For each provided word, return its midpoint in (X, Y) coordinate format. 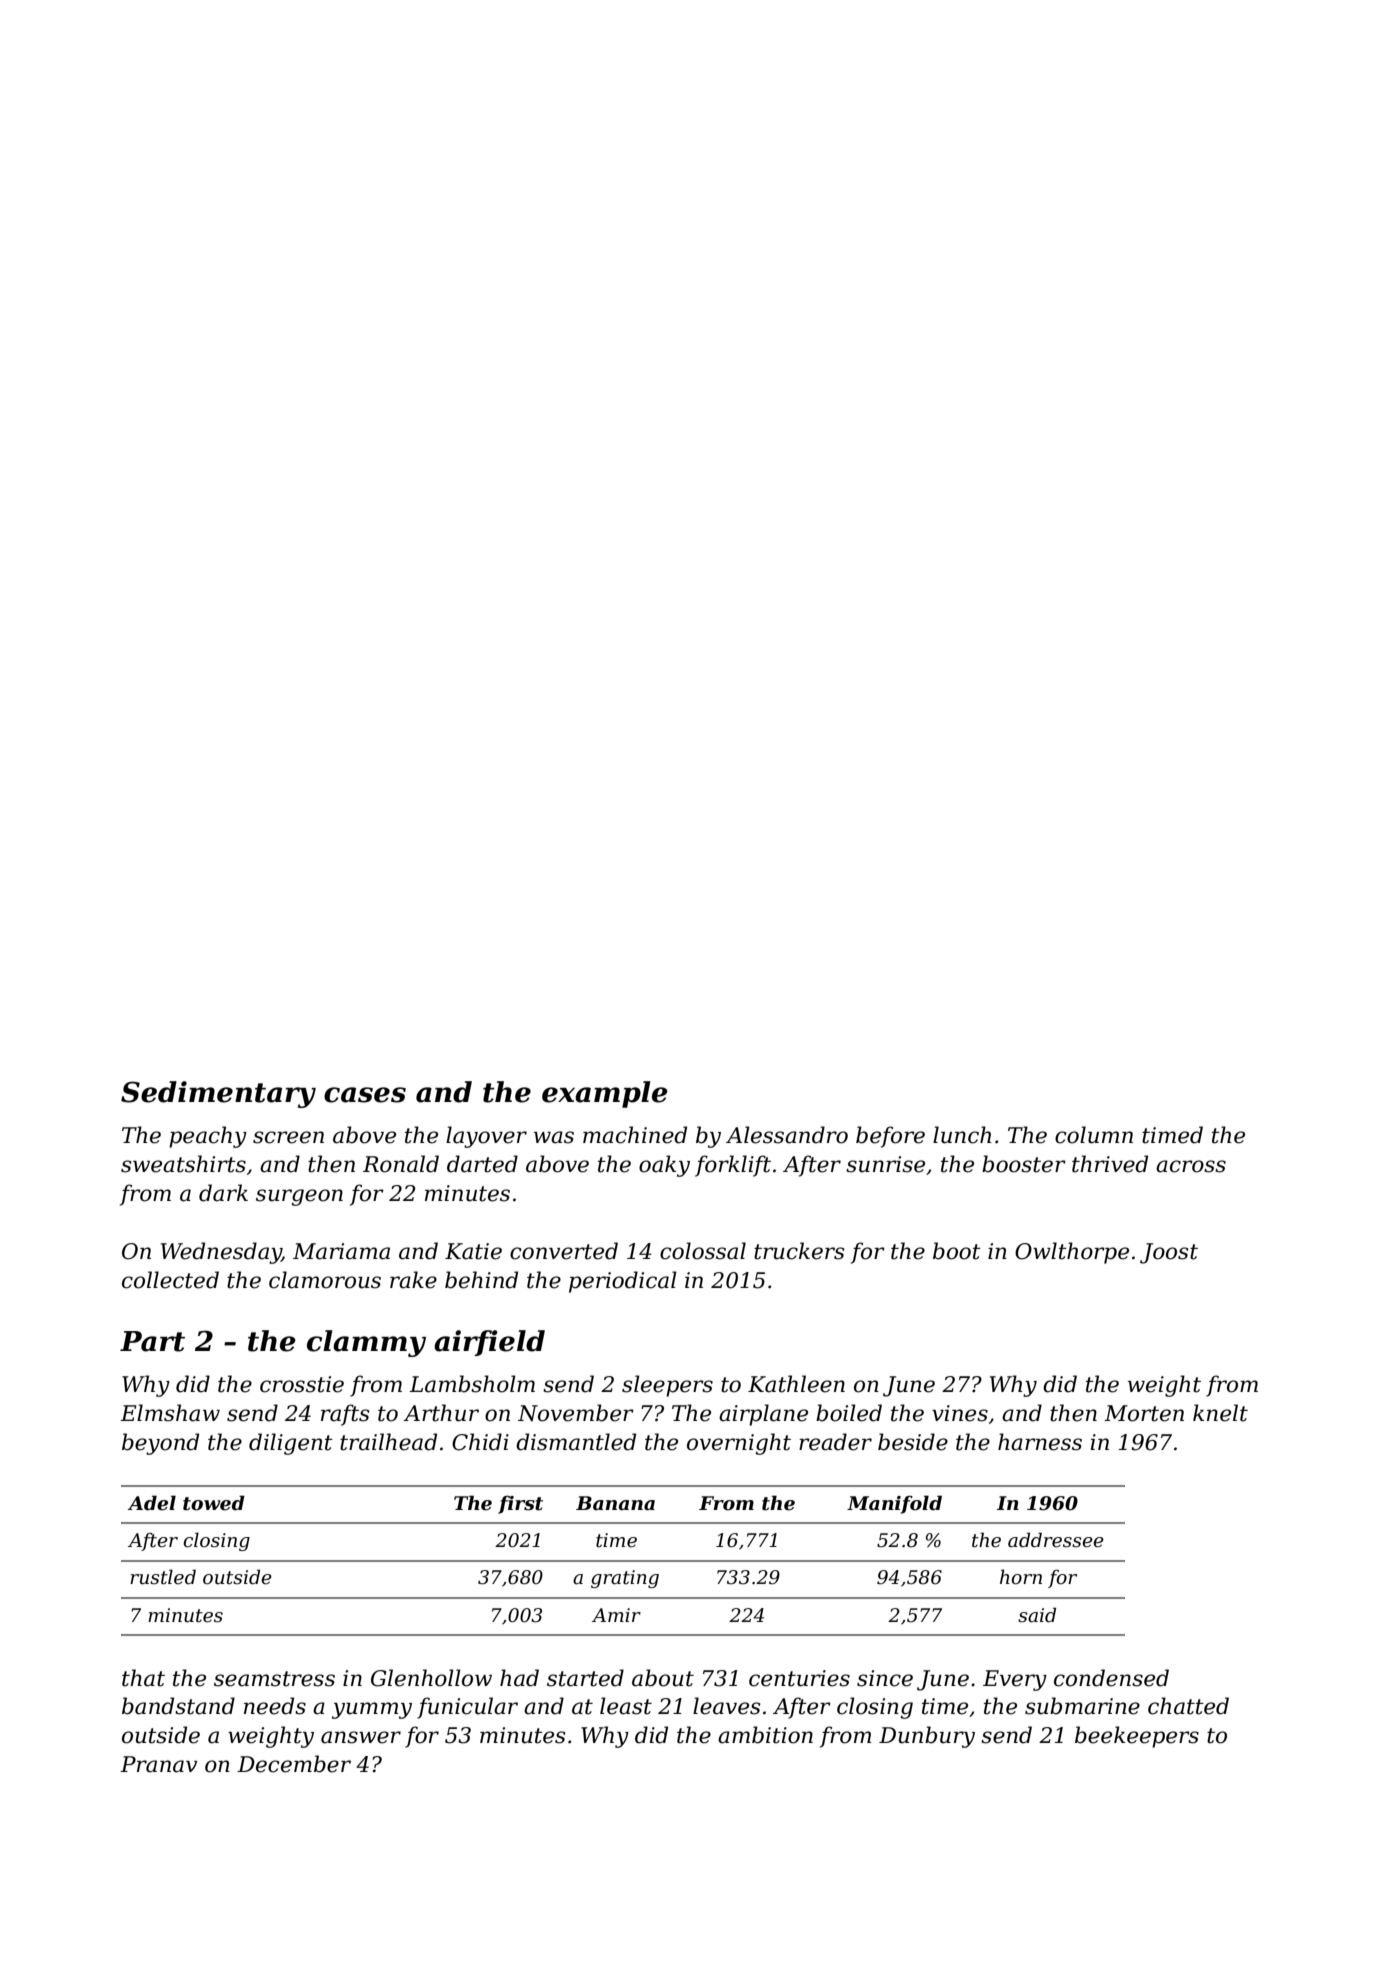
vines (960, 1413)
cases (365, 1095)
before (890, 1137)
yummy (372, 1710)
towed (214, 1503)
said (1037, 1615)
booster (1024, 1164)
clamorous (325, 1280)
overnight (739, 1444)
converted (564, 1251)
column (1094, 1135)
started (585, 1678)
